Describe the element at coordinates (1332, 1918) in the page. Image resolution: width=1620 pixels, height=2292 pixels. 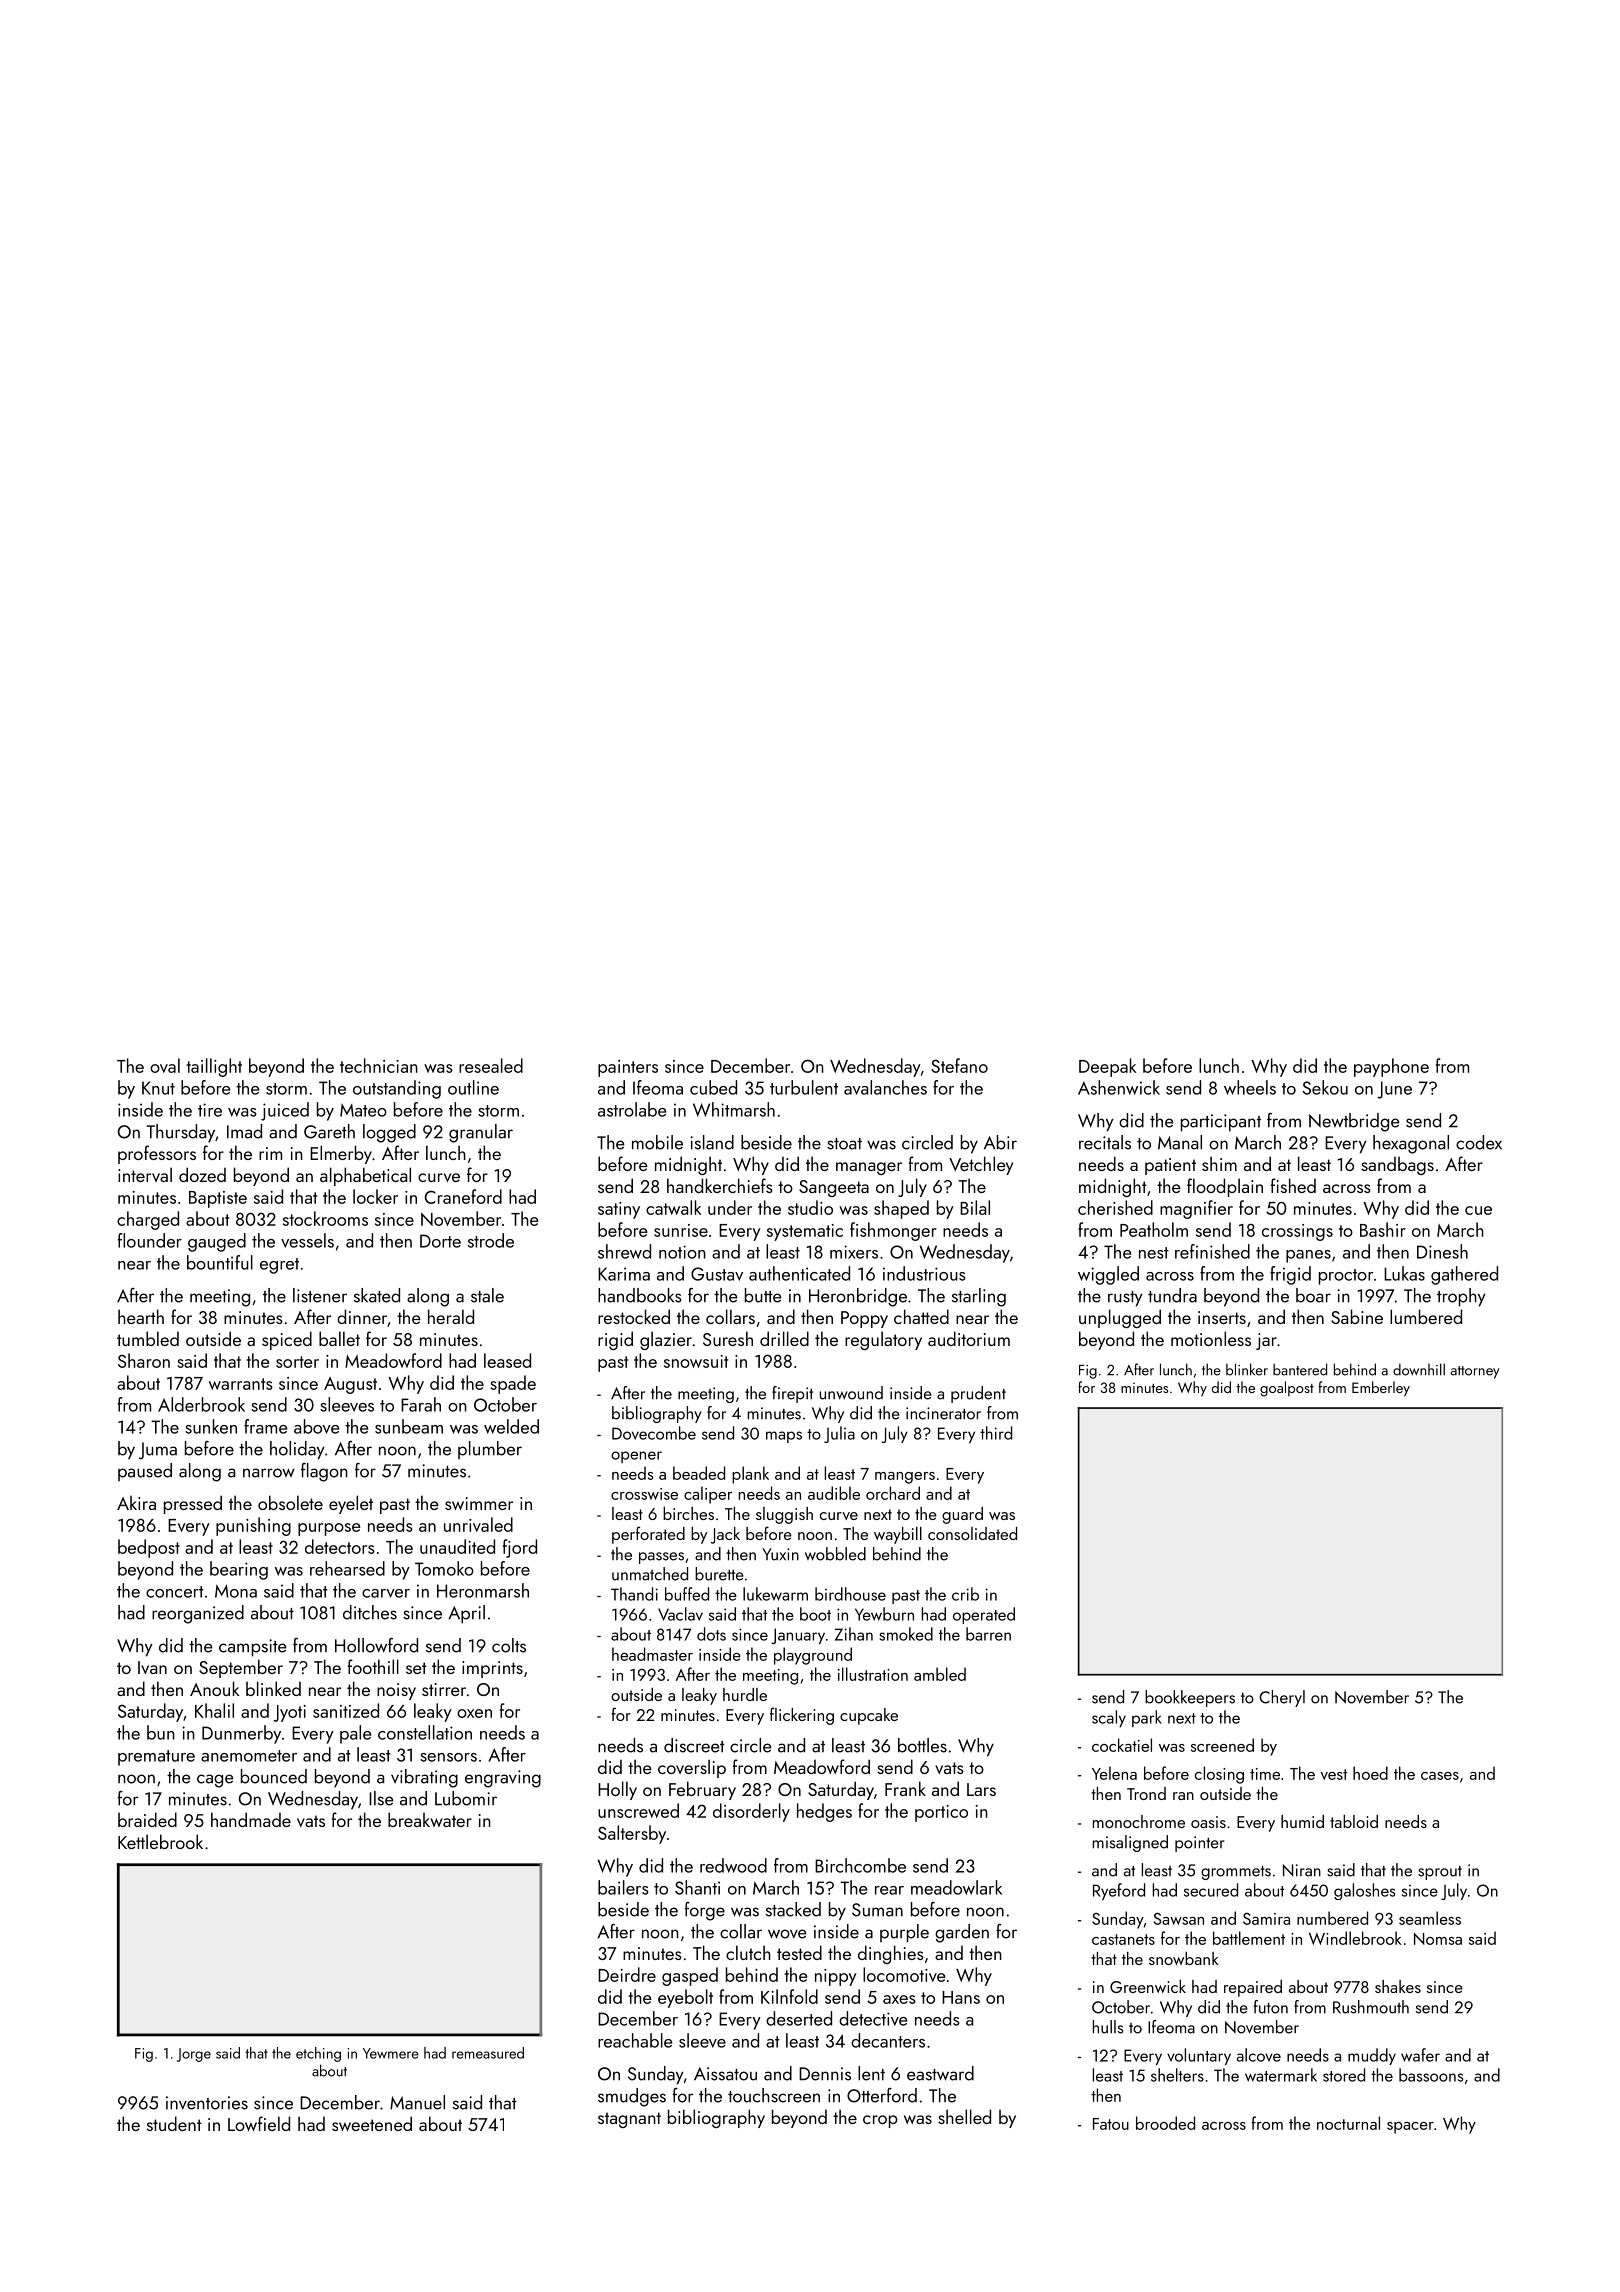
I see `numbered` at that location.
